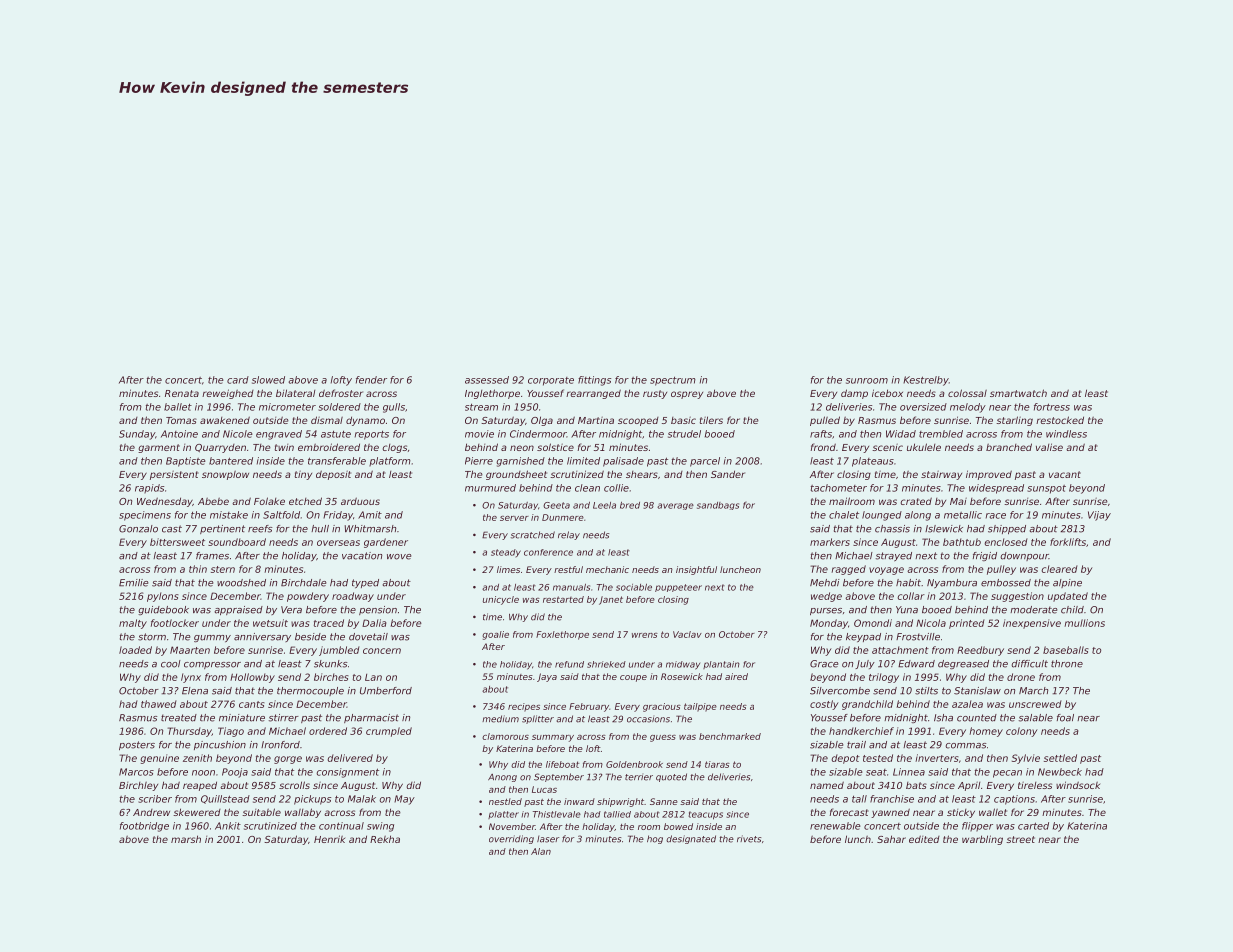 This image has width=1233, height=952. I want to click on Rekha, so click(385, 839).
